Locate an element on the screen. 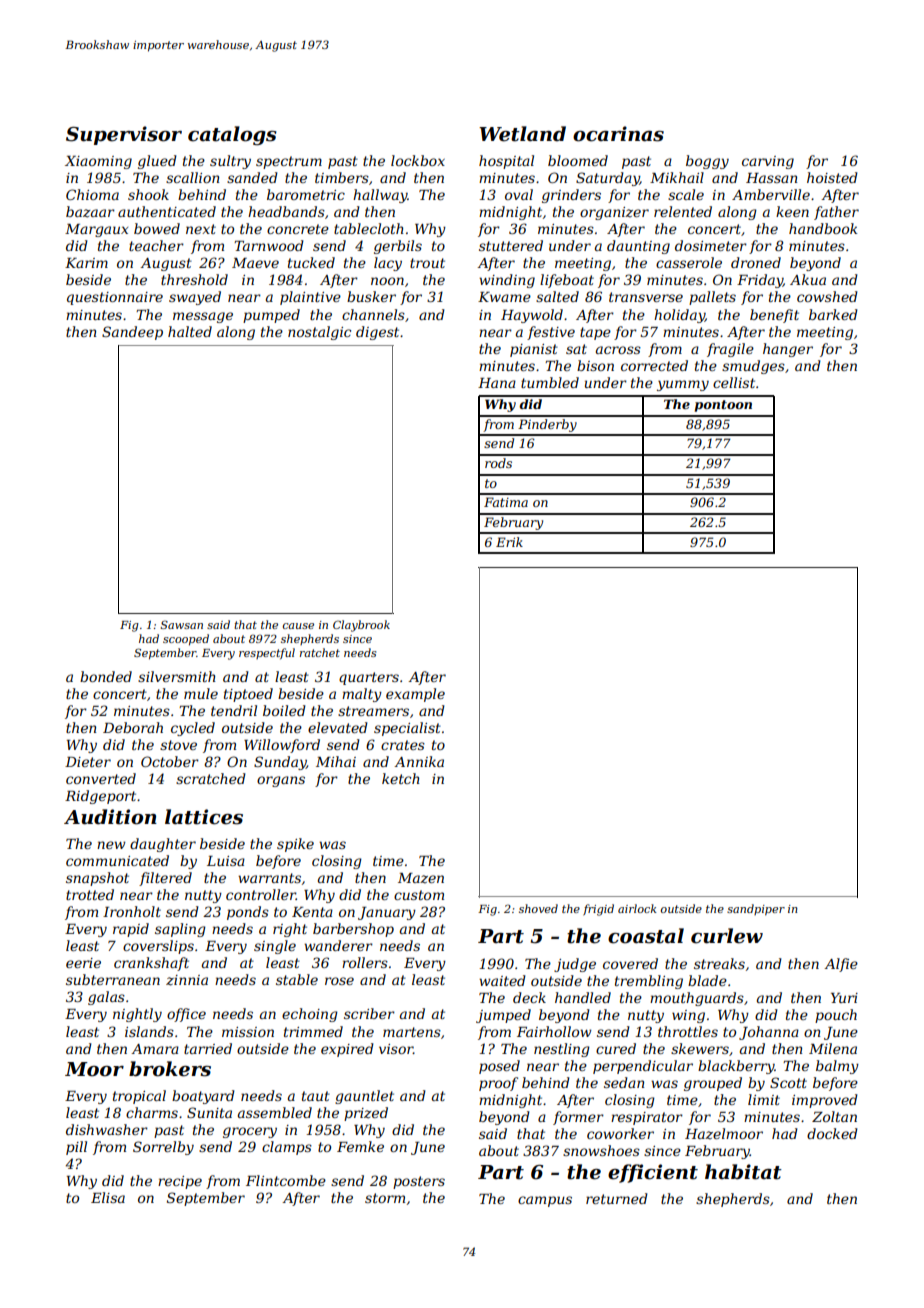 The width and height of the screenshot is (924, 1308). tarried is located at coordinates (208, 1048).
